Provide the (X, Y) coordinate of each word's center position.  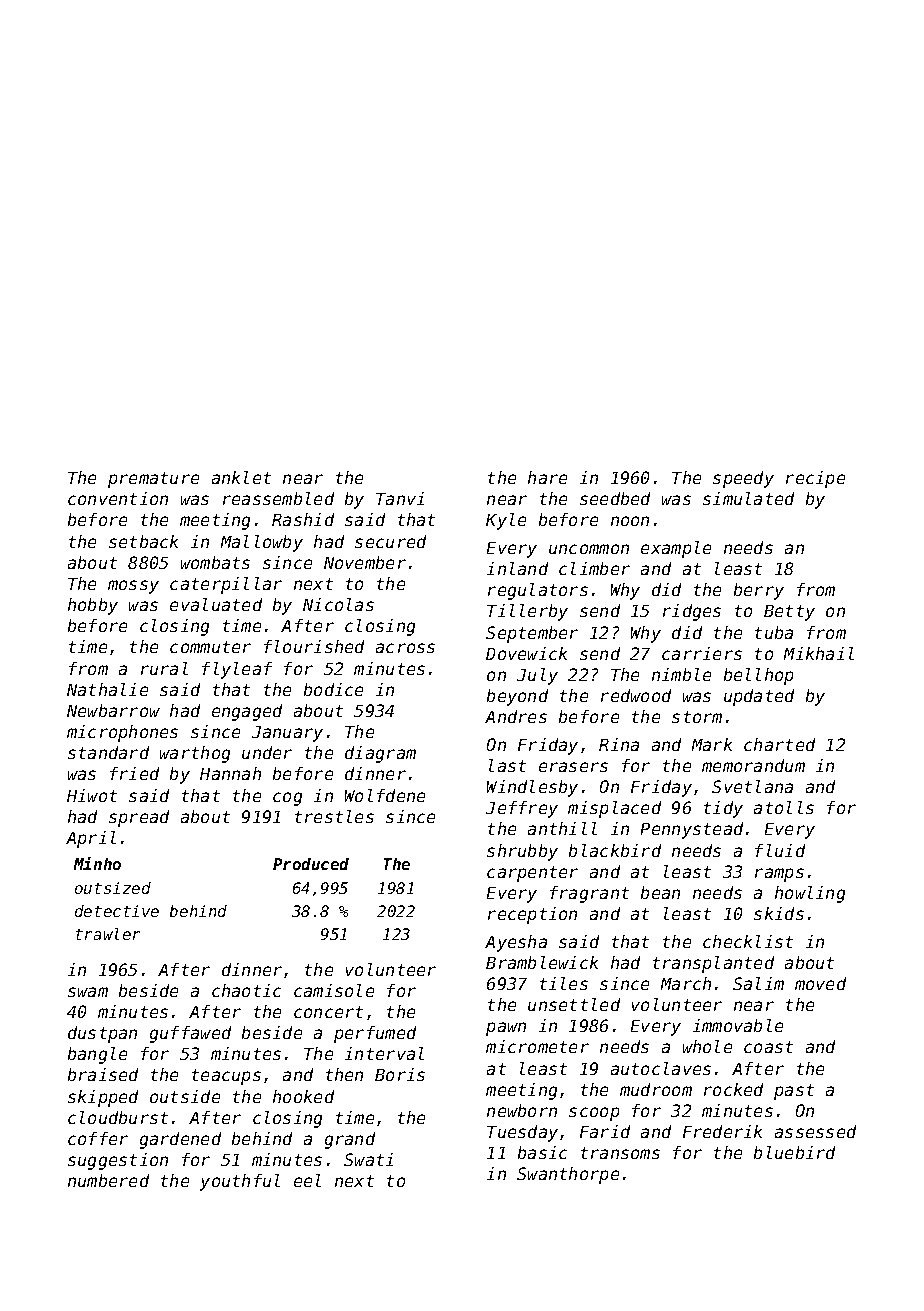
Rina (619, 744)
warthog (195, 754)
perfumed (375, 1034)
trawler (108, 934)
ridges (692, 612)
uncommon (589, 549)
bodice (333, 689)
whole (707, 1046)
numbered (108, 1180)
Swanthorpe (568, 1175)
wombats (215, 562)
